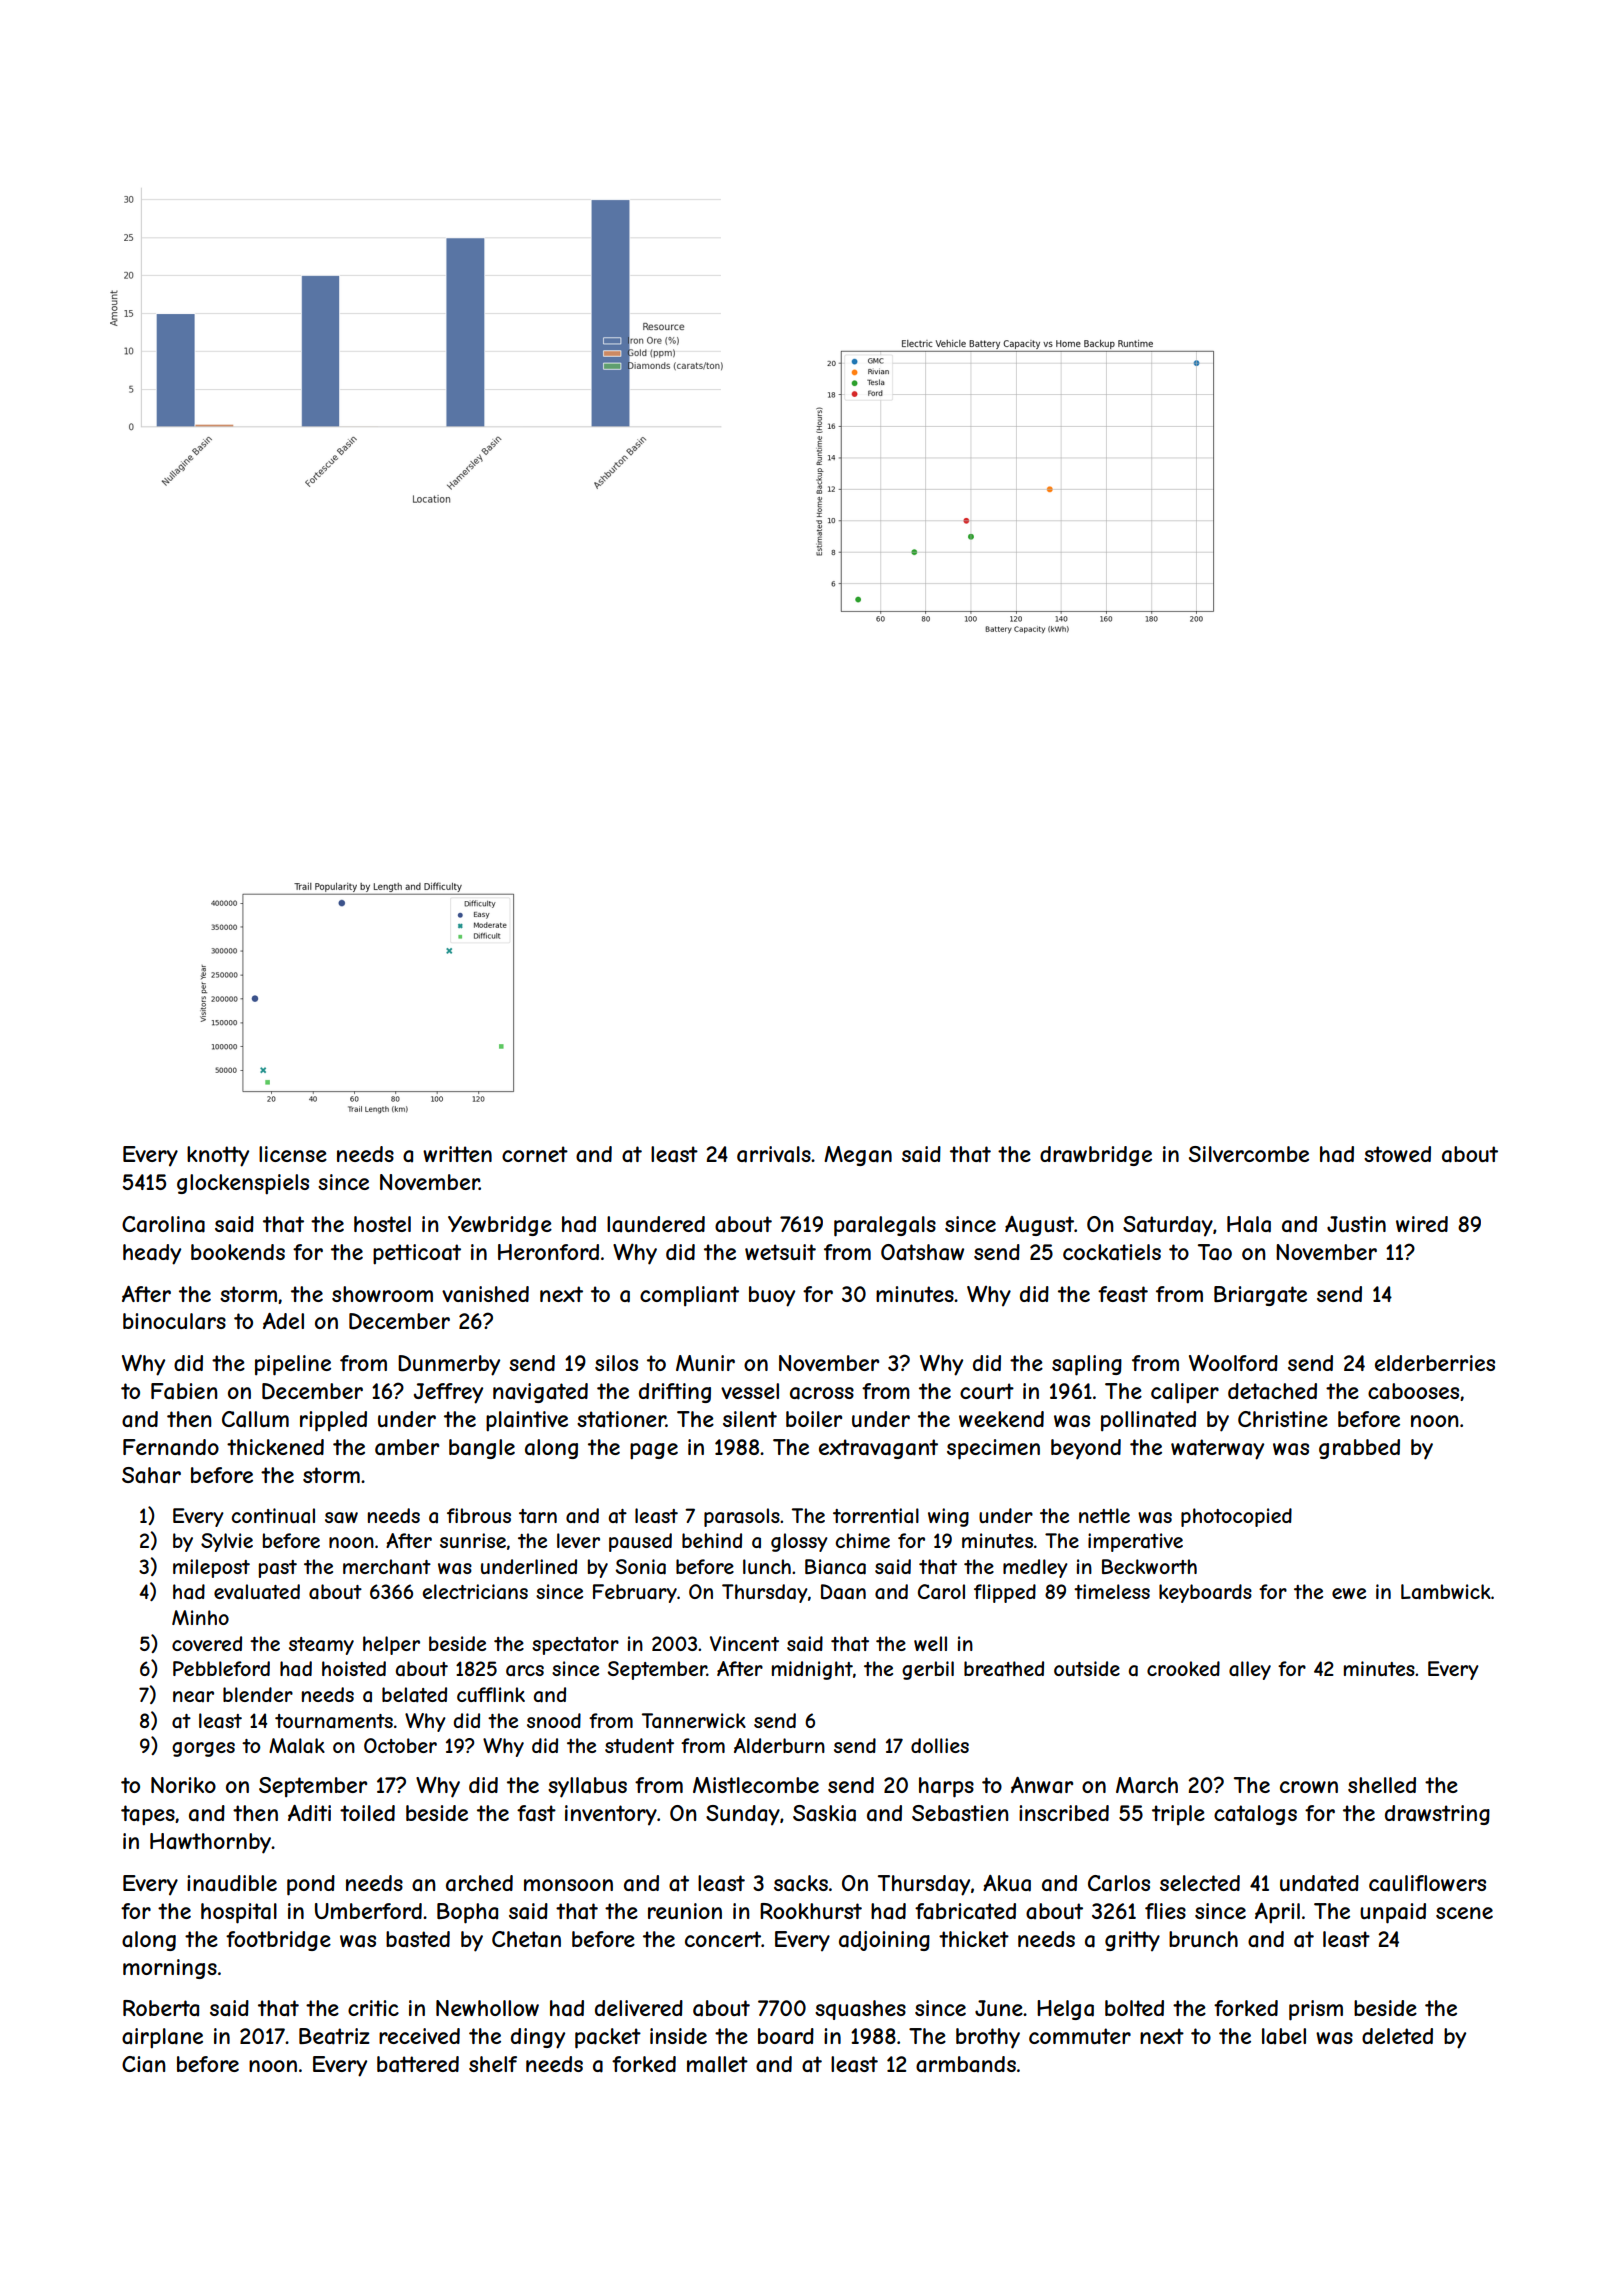 This page has height=2292, width=1620. Describe the element at coordinates (1397, 2036) in the page. I see `deleted` at that location.
